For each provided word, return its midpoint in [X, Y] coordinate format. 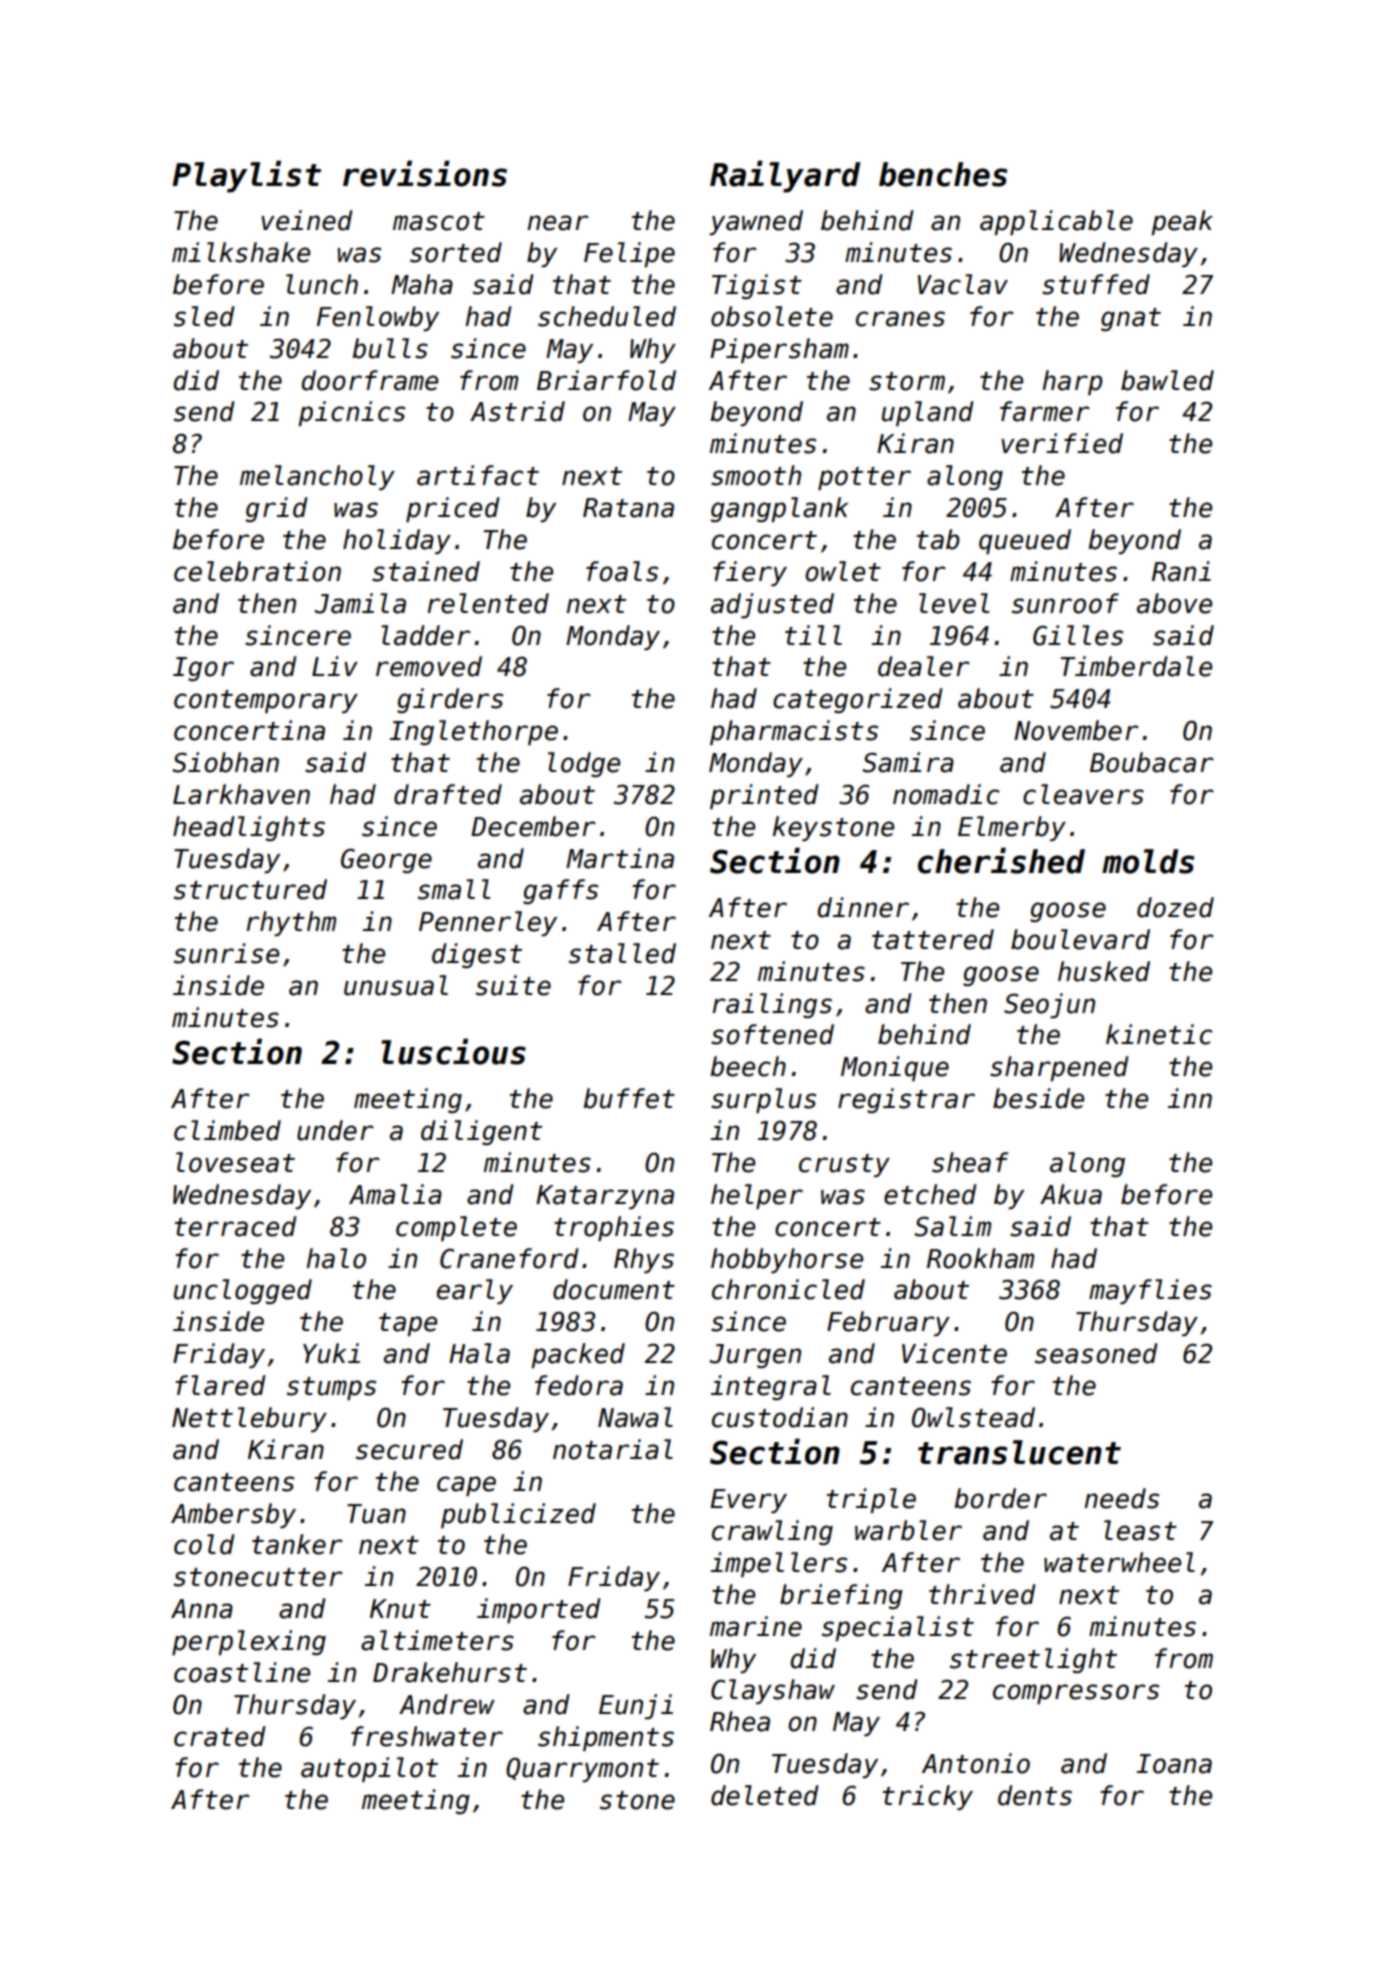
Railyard [785, 176]
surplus [763, 1100]
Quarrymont [582, 1769]
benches [943, 174]
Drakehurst [450, 1672]
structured [250, 889]
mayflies [1150, 1291]
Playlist [246, 176]
